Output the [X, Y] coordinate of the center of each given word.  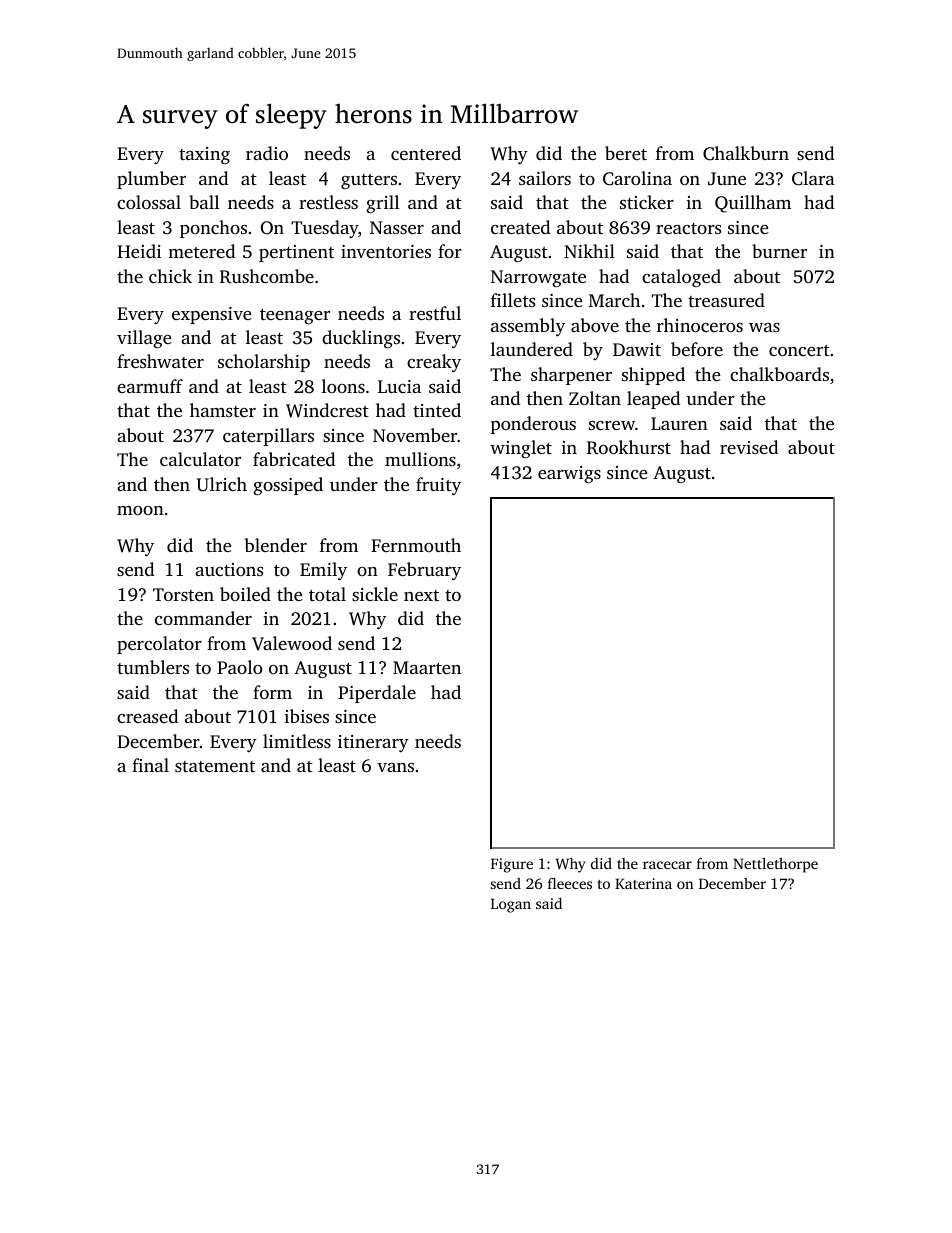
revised [749, 447]
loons [343, 386]
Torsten [183, 594]
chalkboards [779, 374]
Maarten [427, 667]
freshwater [160, 361]
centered [426, 153]
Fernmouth [416, 545]
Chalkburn [746, 153]
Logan [511, 905]
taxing [204, 155]
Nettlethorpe [775, 865]
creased [147, 716]
